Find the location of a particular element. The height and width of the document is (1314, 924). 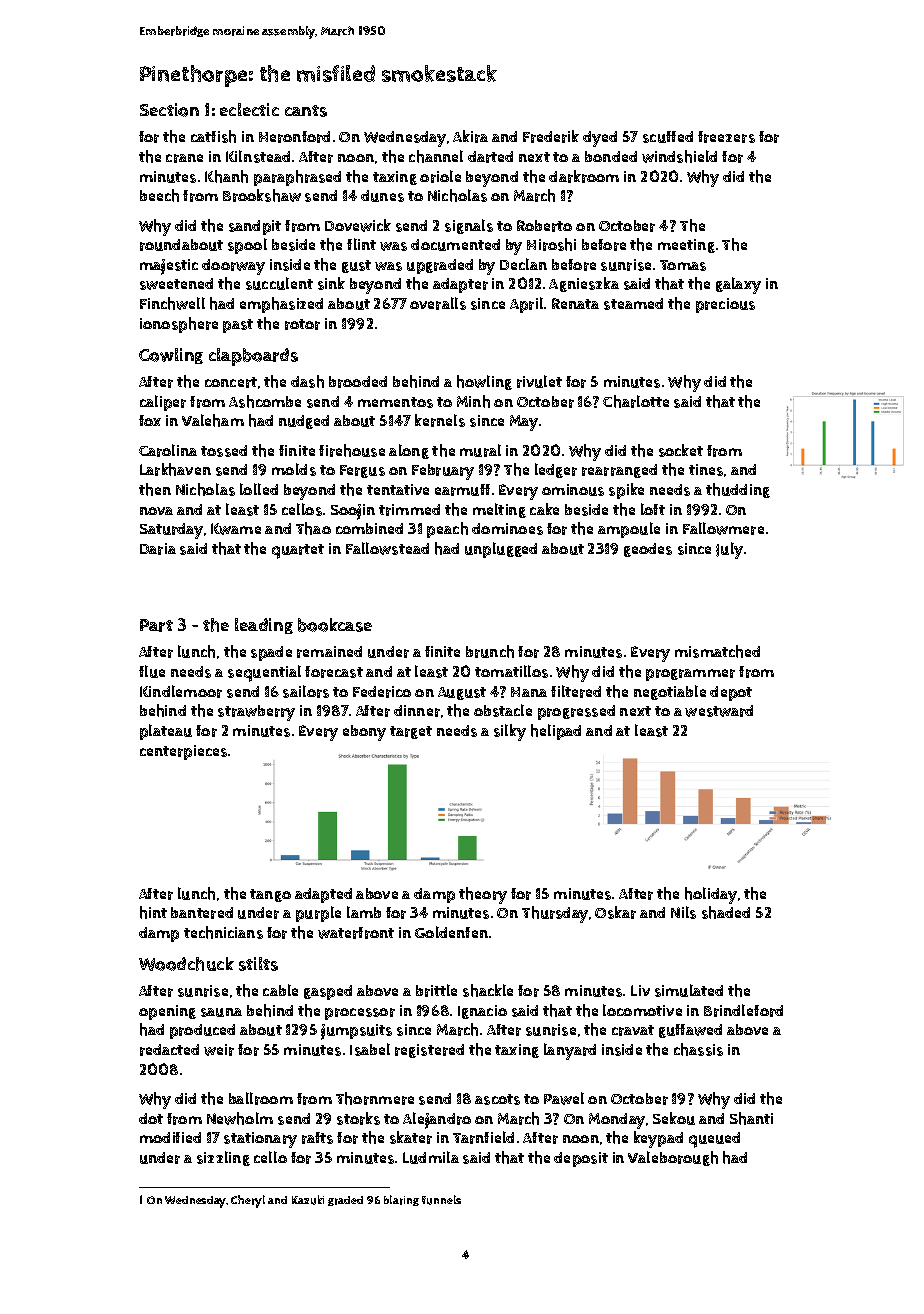

progressed is located at coordinates (576, 712).
